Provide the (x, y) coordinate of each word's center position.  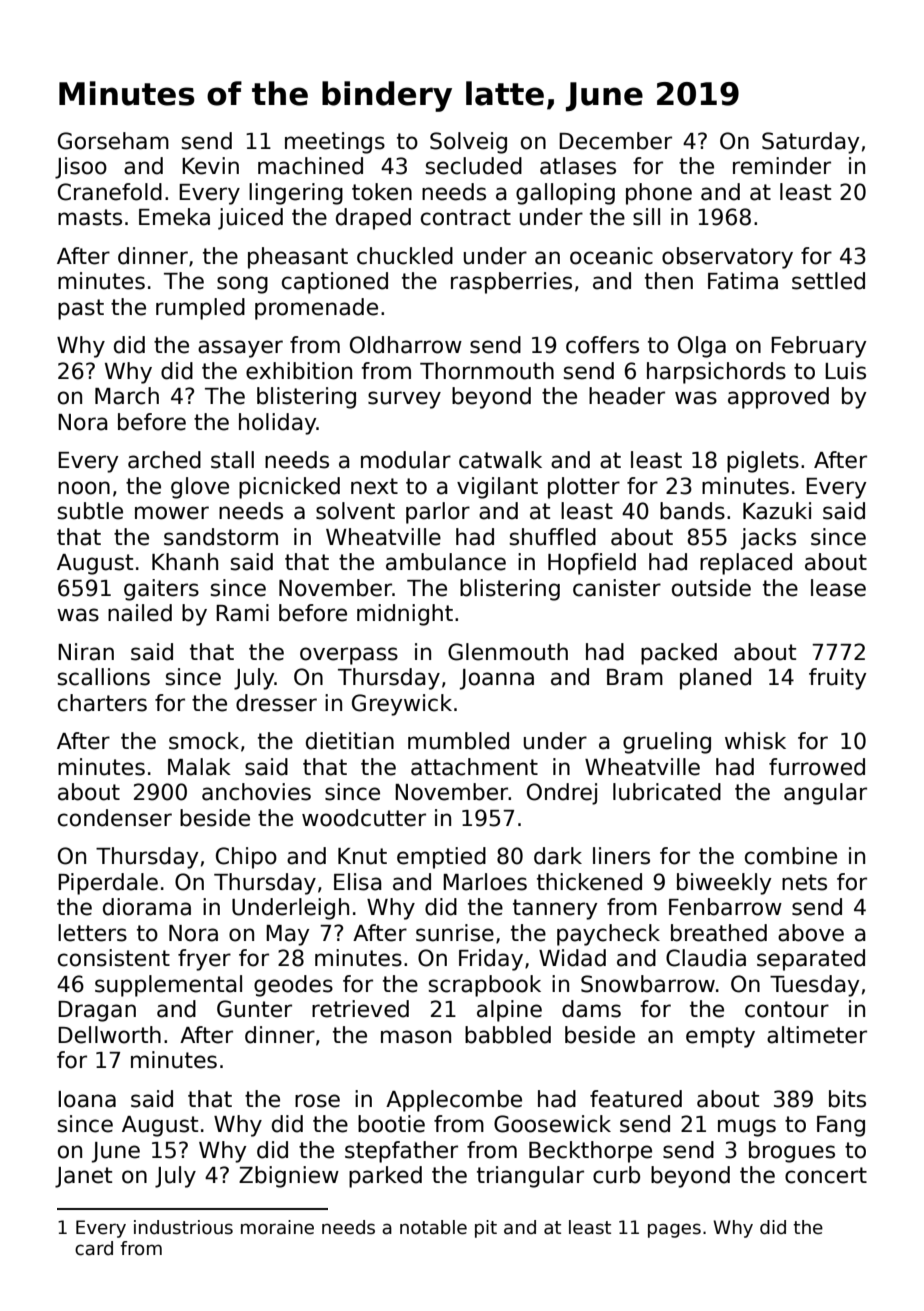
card (94, 1248)
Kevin (210, 166)
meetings (335, 143)
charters (102, 703)
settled (828, 281)
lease (838, 588)
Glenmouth (508, 652)
